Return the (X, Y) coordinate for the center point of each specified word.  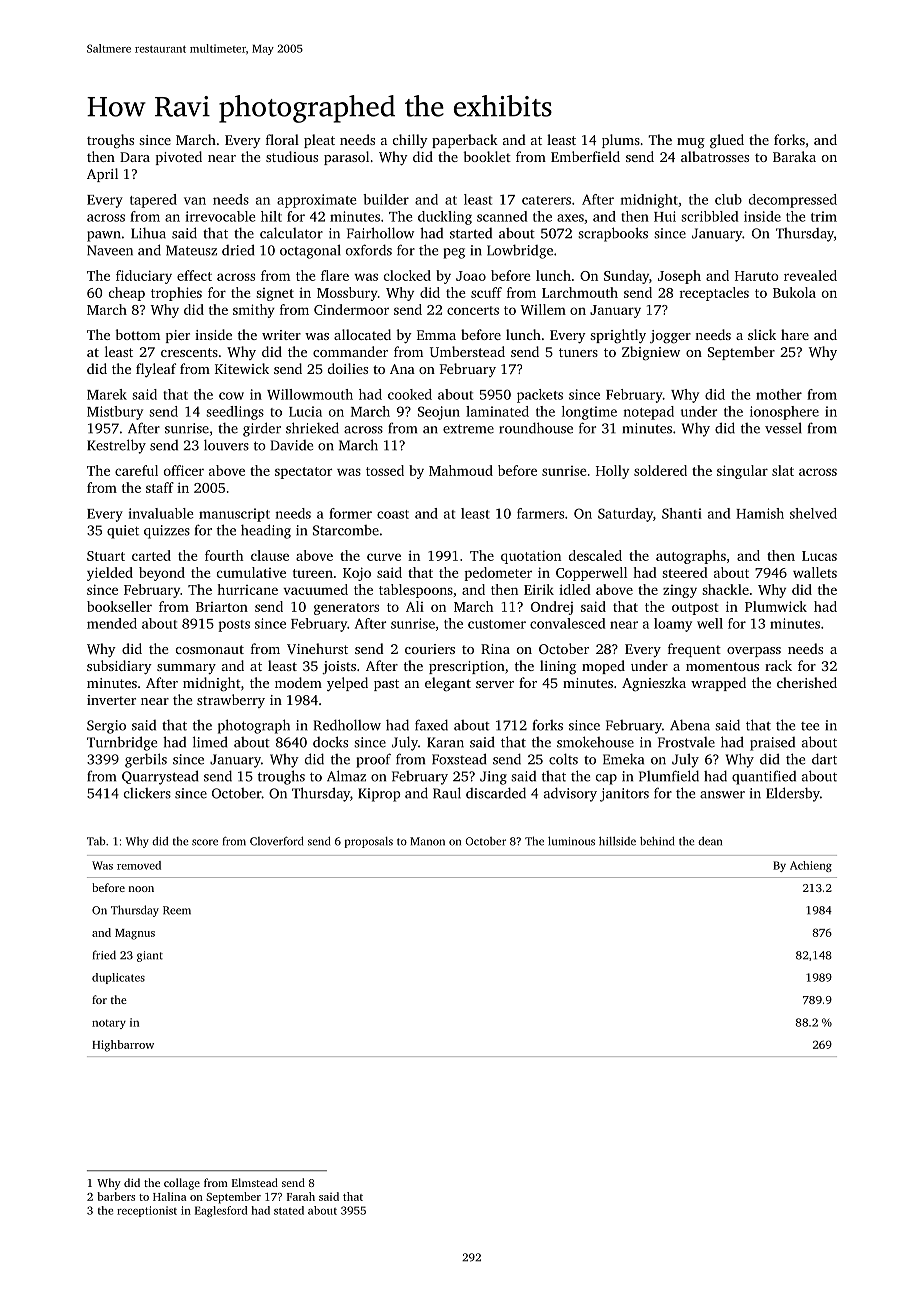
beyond (162, 574)
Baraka (794, 156)
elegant (448, 684)
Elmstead (255, 1182)
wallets (815, 572)
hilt (271, 216)
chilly (410, 141)
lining (558, 667)
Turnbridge (122, 743)
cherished (807, 682)
